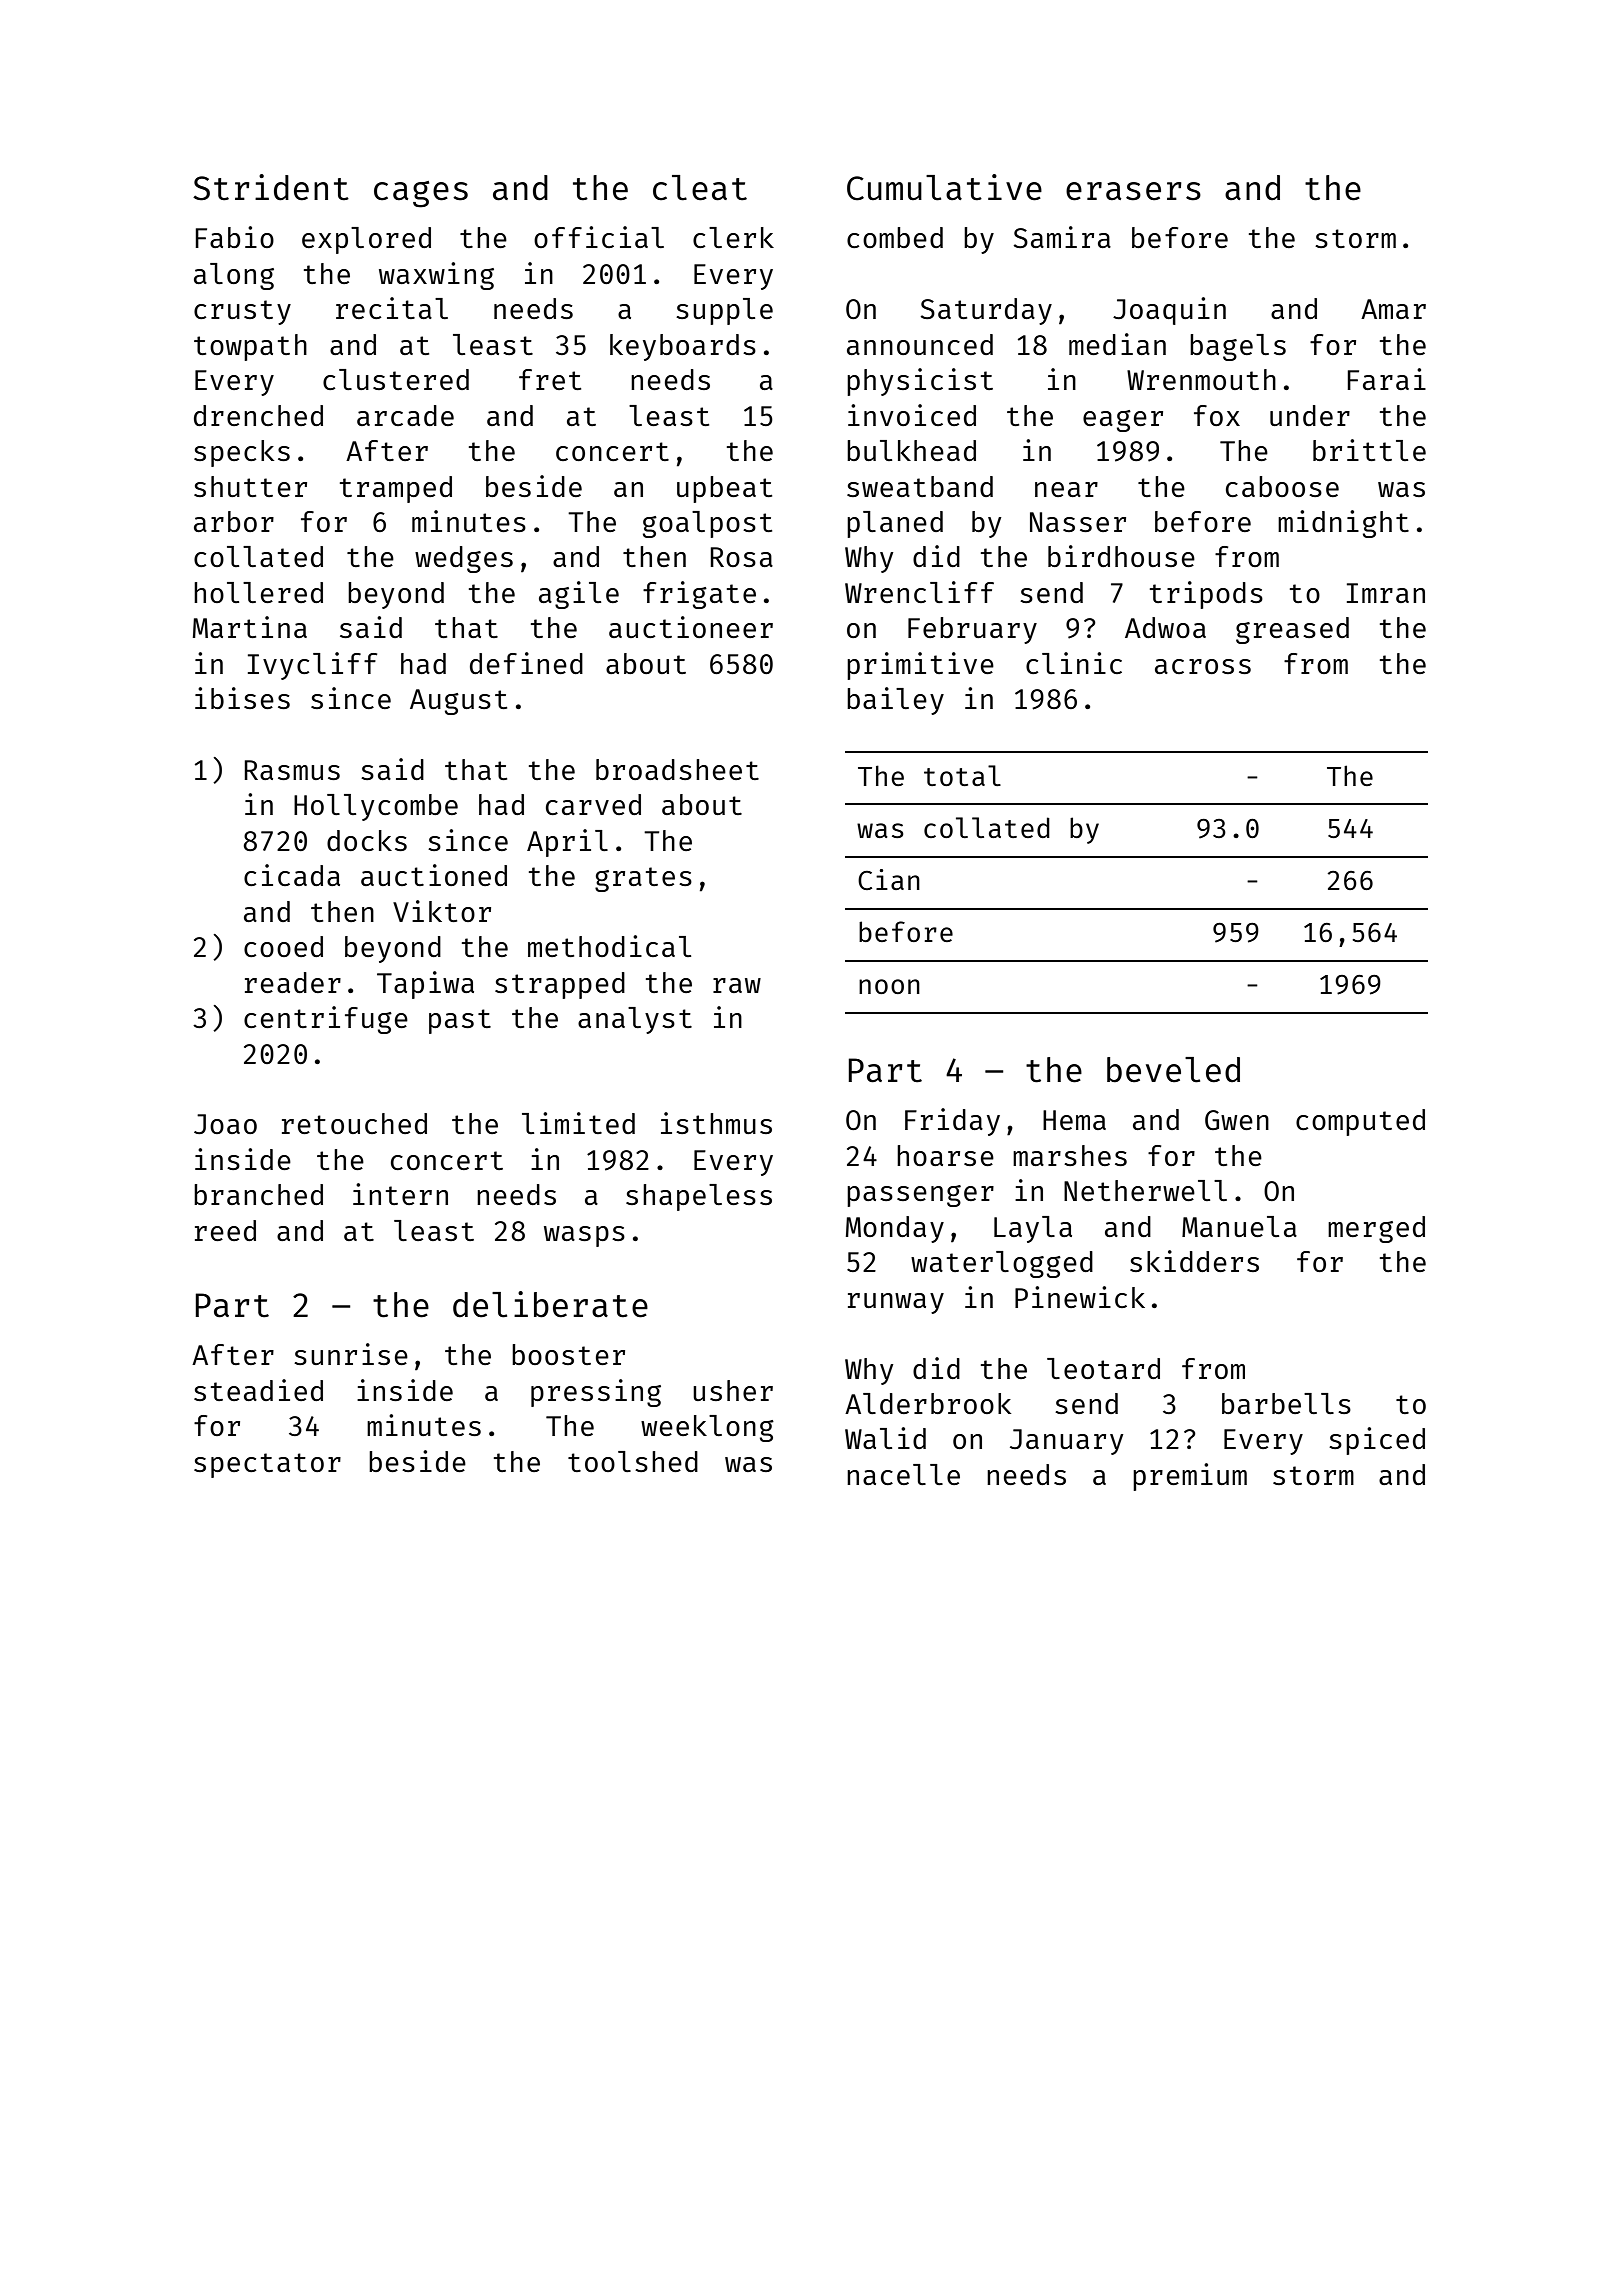 Image resolution: width=1620 pixels, height=2292 pixels. What do you see at coordinates (593, 804) in the page?
I see `carved` at bounding box center [593, 804].
